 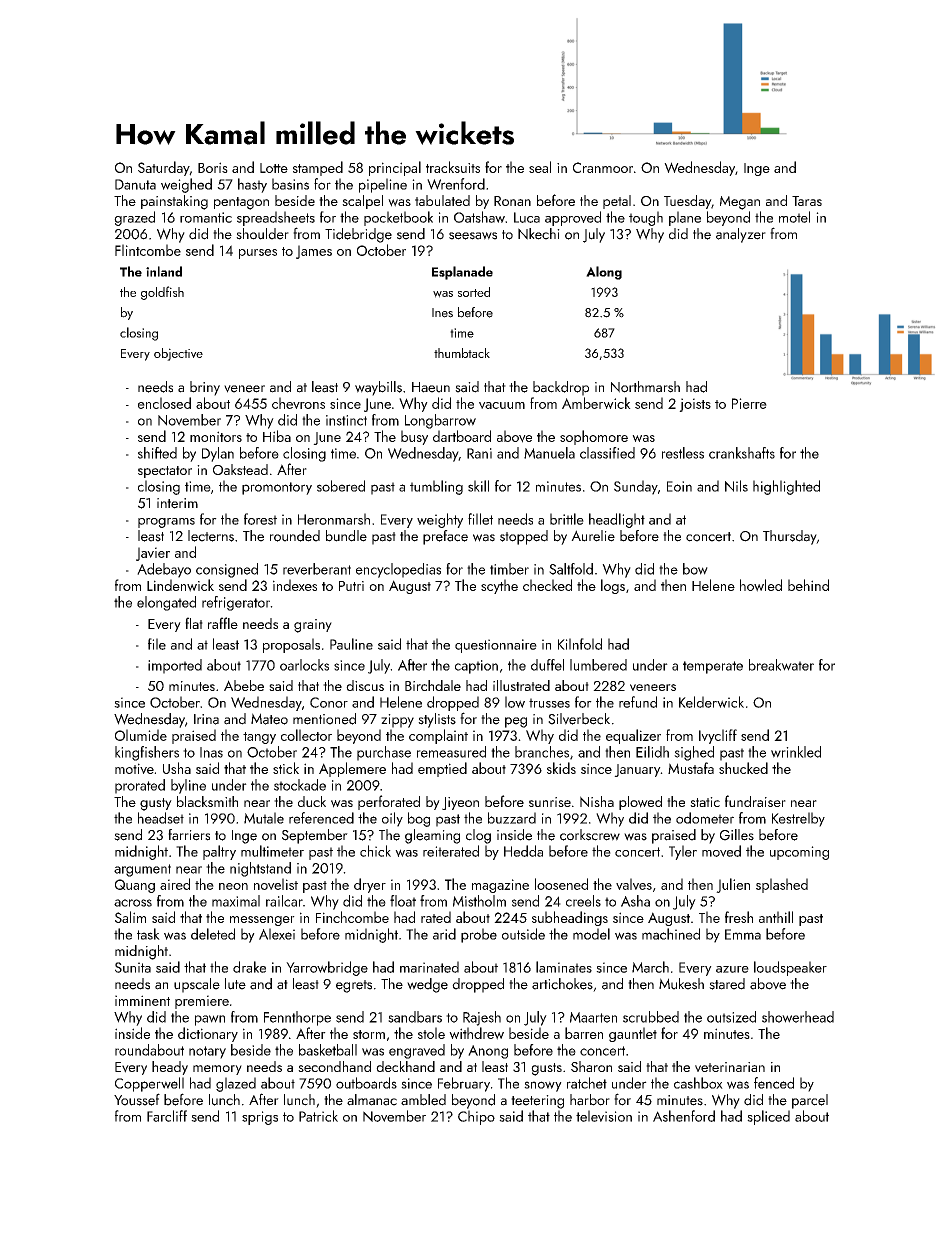 What do you see at coordinates (730, 1067) in the screenshot?
I see `veterinarian` at bounding box center [730, 1067].
